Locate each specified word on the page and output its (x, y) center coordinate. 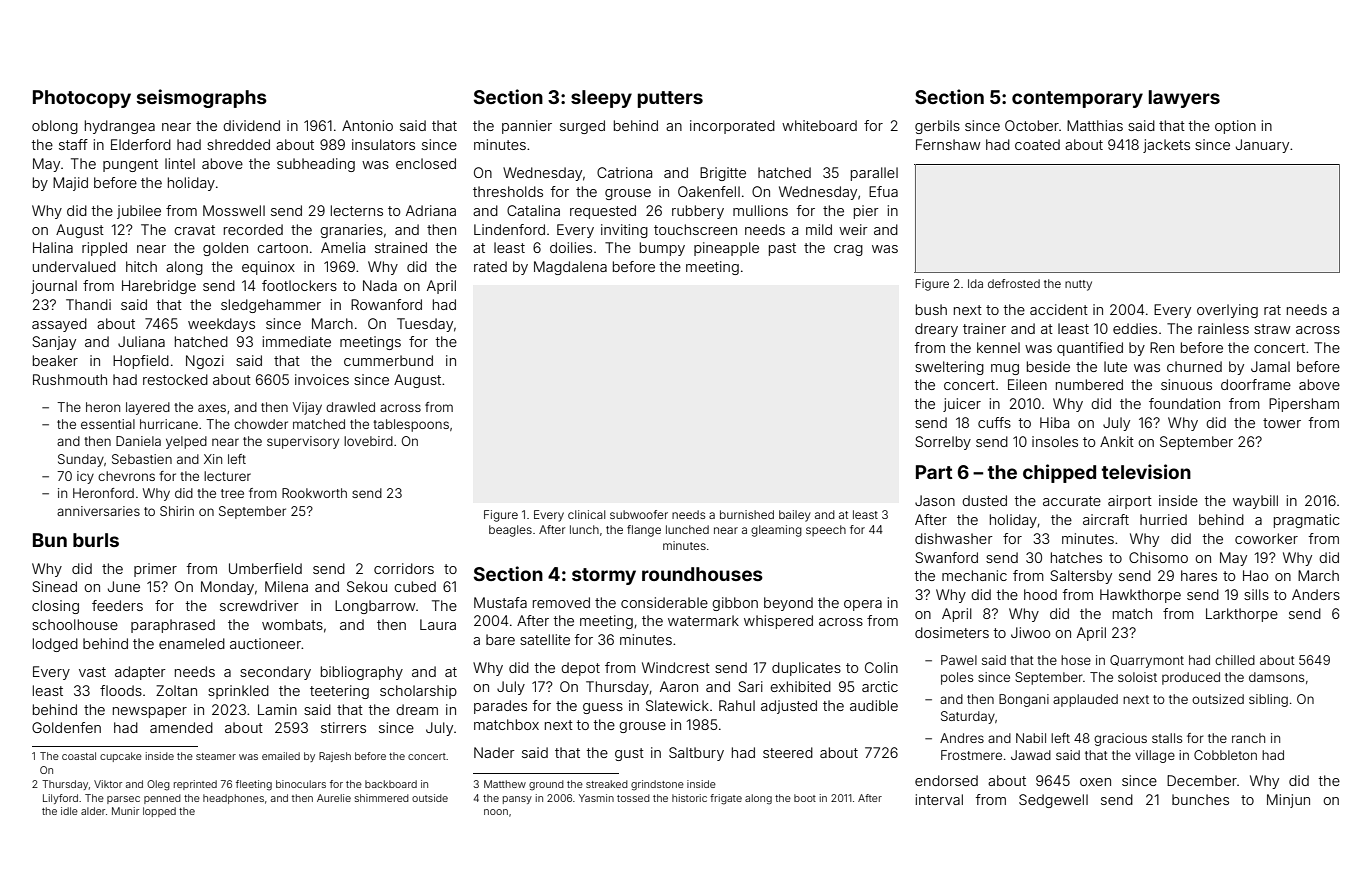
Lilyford (60, 799)
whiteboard (819, 125)
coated (1037, 144)
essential (108, 424)
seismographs (202, 98)
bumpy (662, 249)
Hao (1255, 575)
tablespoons (411, 425)
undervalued (74, 266)
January (1262, 146)
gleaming (776, 531)
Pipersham (1304, 405)
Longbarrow (375, 607)
